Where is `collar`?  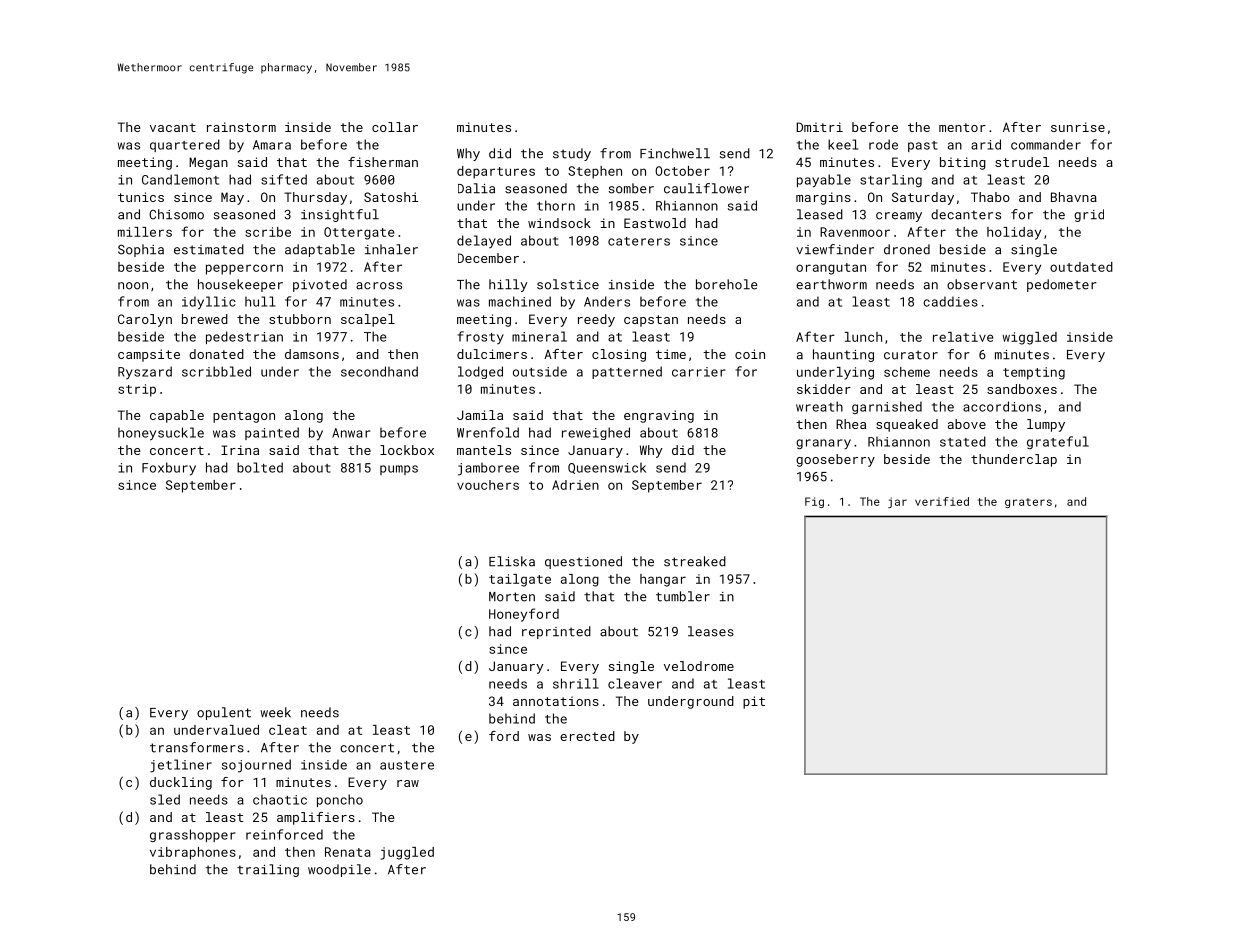
collar is located at coordinates (395, 127).
